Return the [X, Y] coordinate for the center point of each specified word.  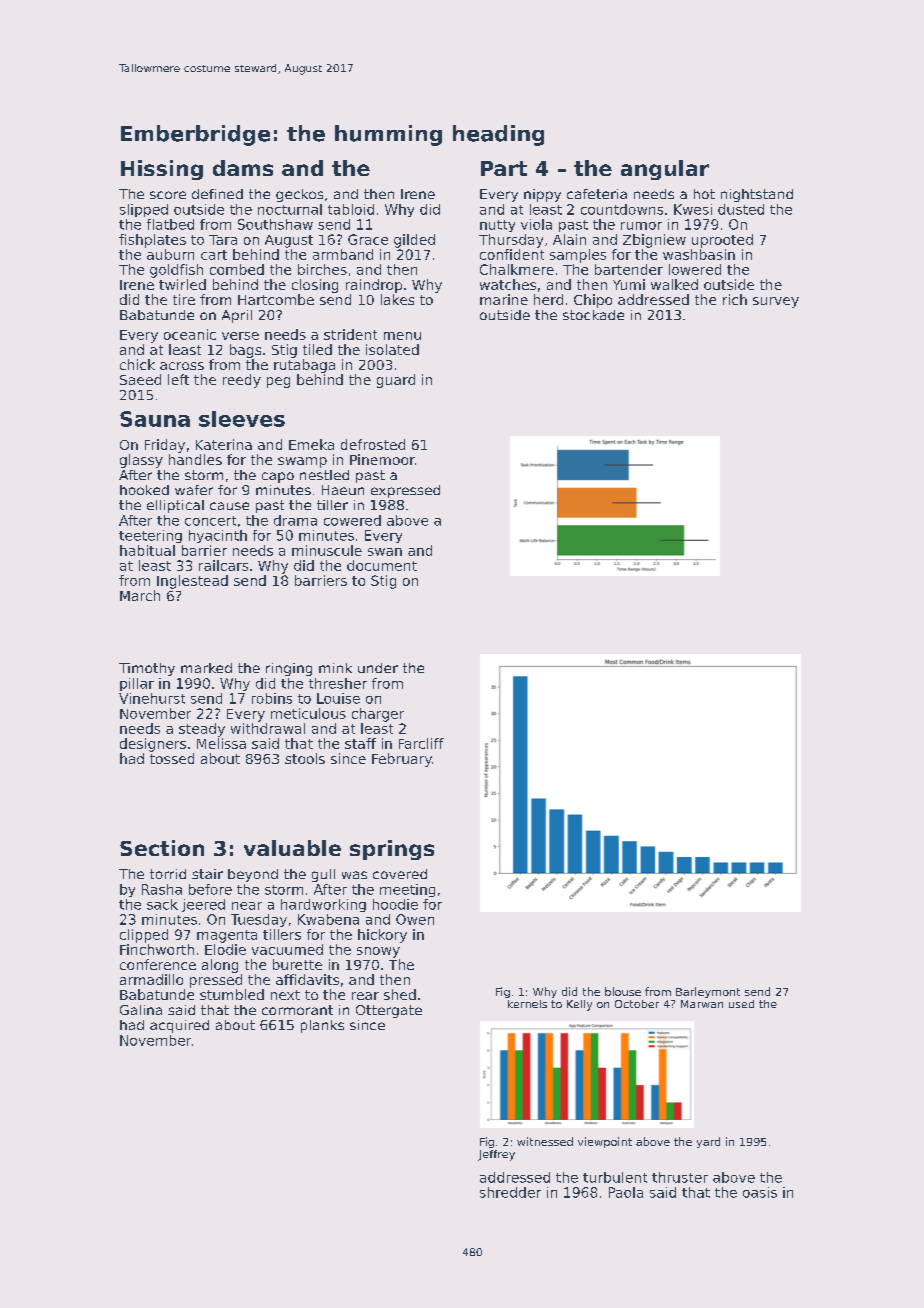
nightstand [757, 195]
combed [237, 269]
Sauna [155, 419]
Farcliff [421, 743]
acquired [179, 1026]
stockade [593, 315]
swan [385, 552]
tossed [172, 758]
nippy [542, 195]
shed [400, 994]
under [378, 668]
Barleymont [708, 992]
